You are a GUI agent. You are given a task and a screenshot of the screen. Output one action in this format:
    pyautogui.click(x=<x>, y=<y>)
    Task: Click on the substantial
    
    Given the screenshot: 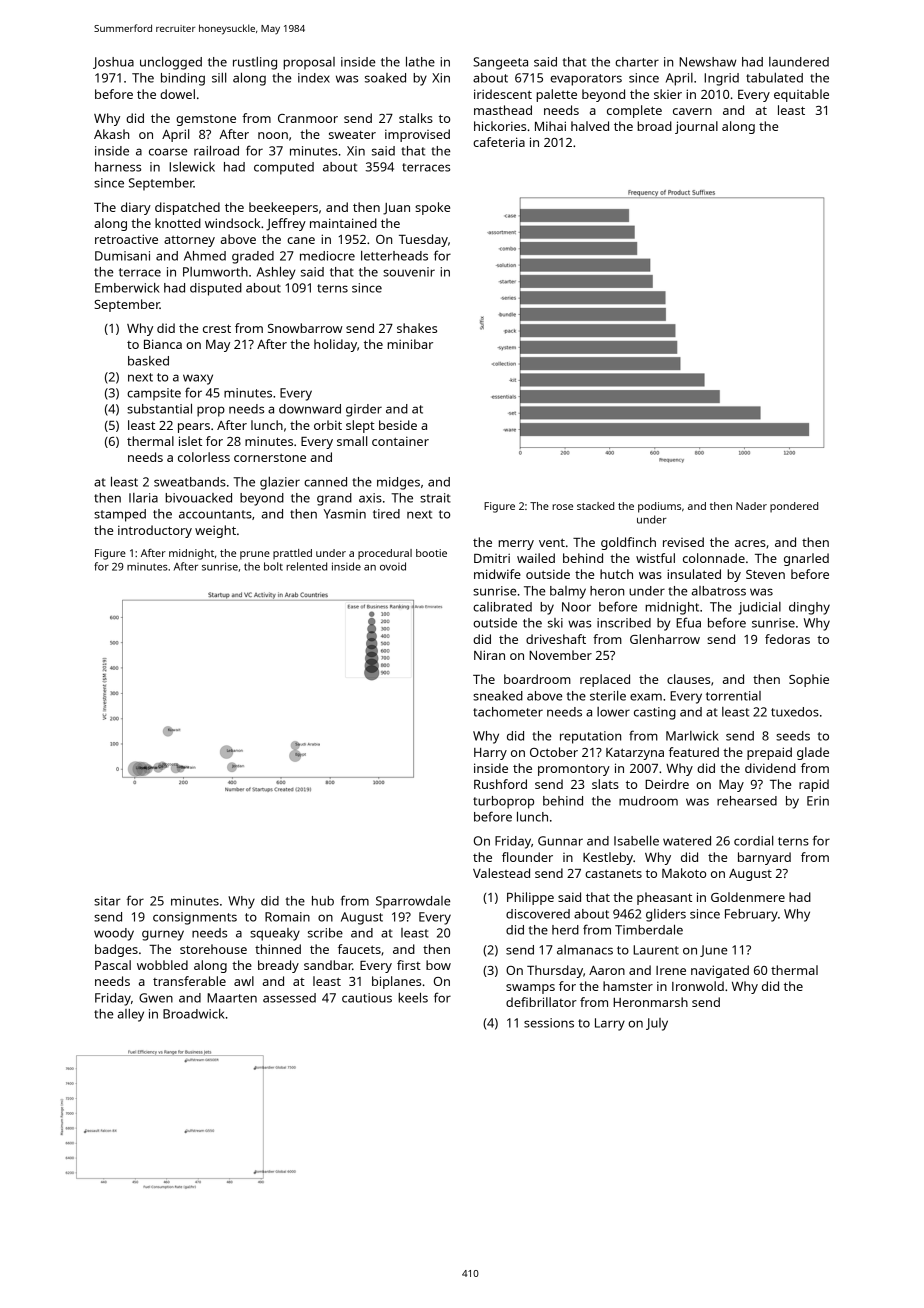 What is the action you would take?
    pyautogui.click(x=159, y=409)
